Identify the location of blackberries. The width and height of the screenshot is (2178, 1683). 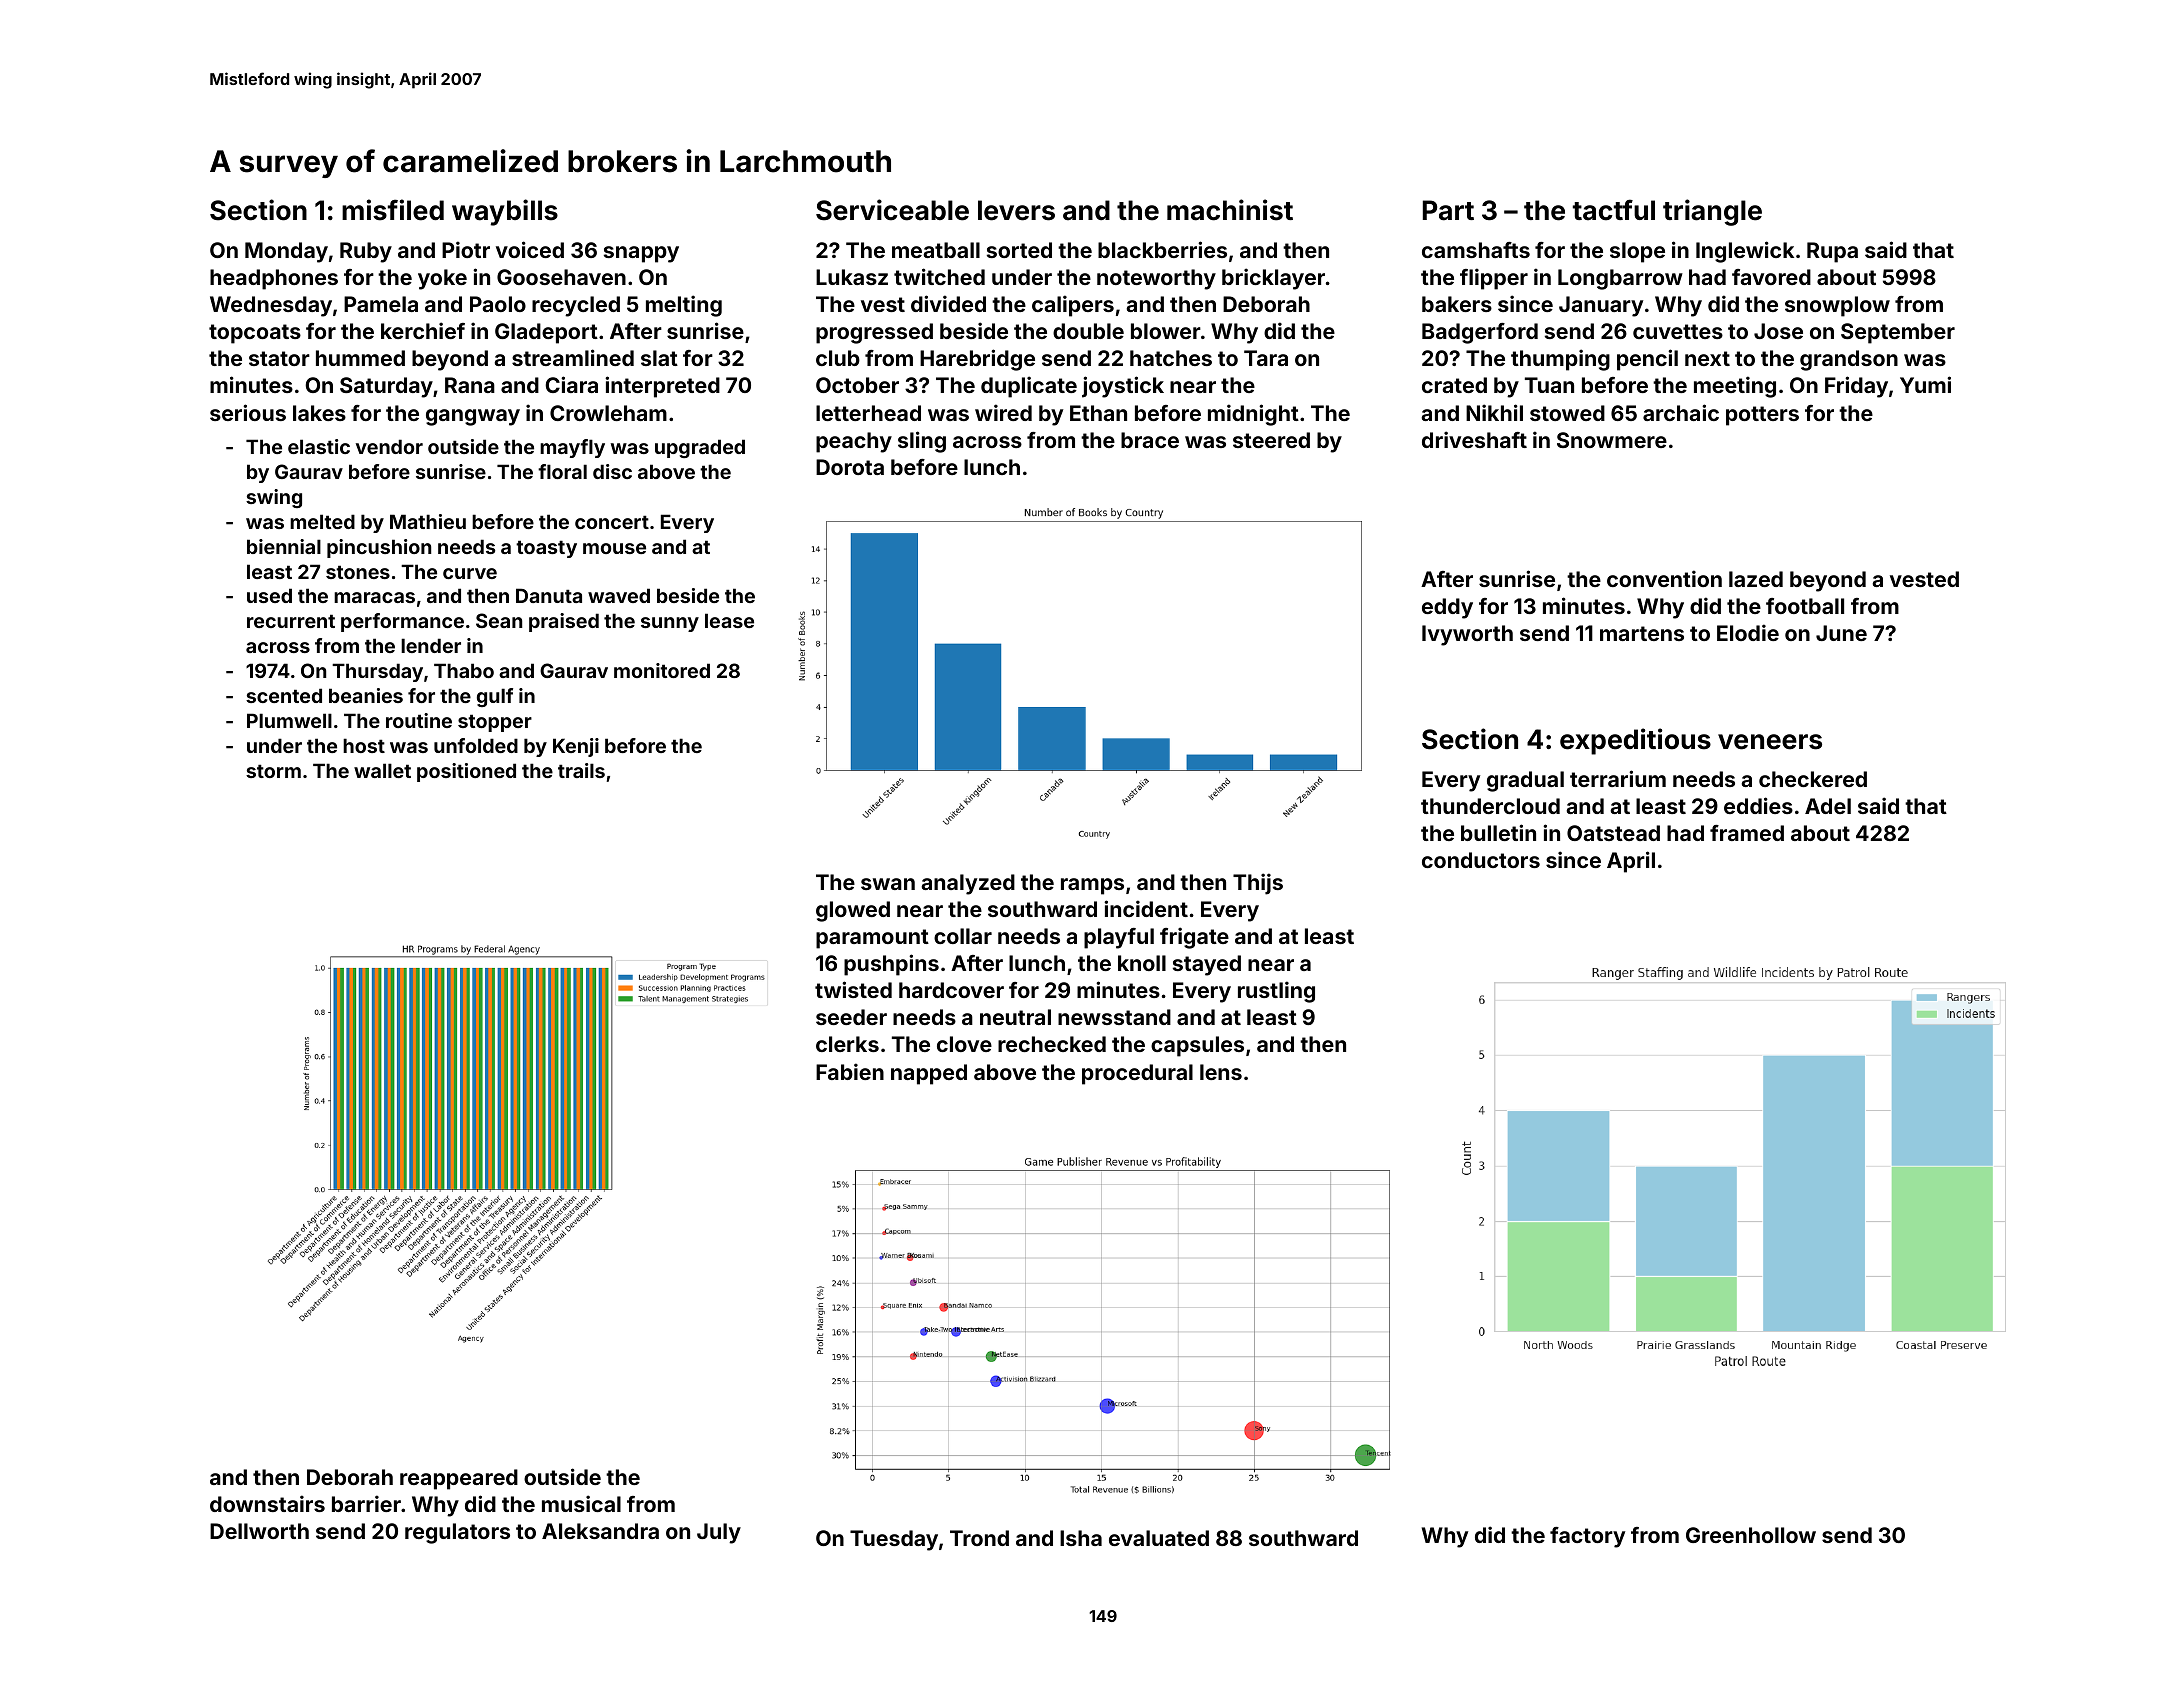
(1162, 249).
